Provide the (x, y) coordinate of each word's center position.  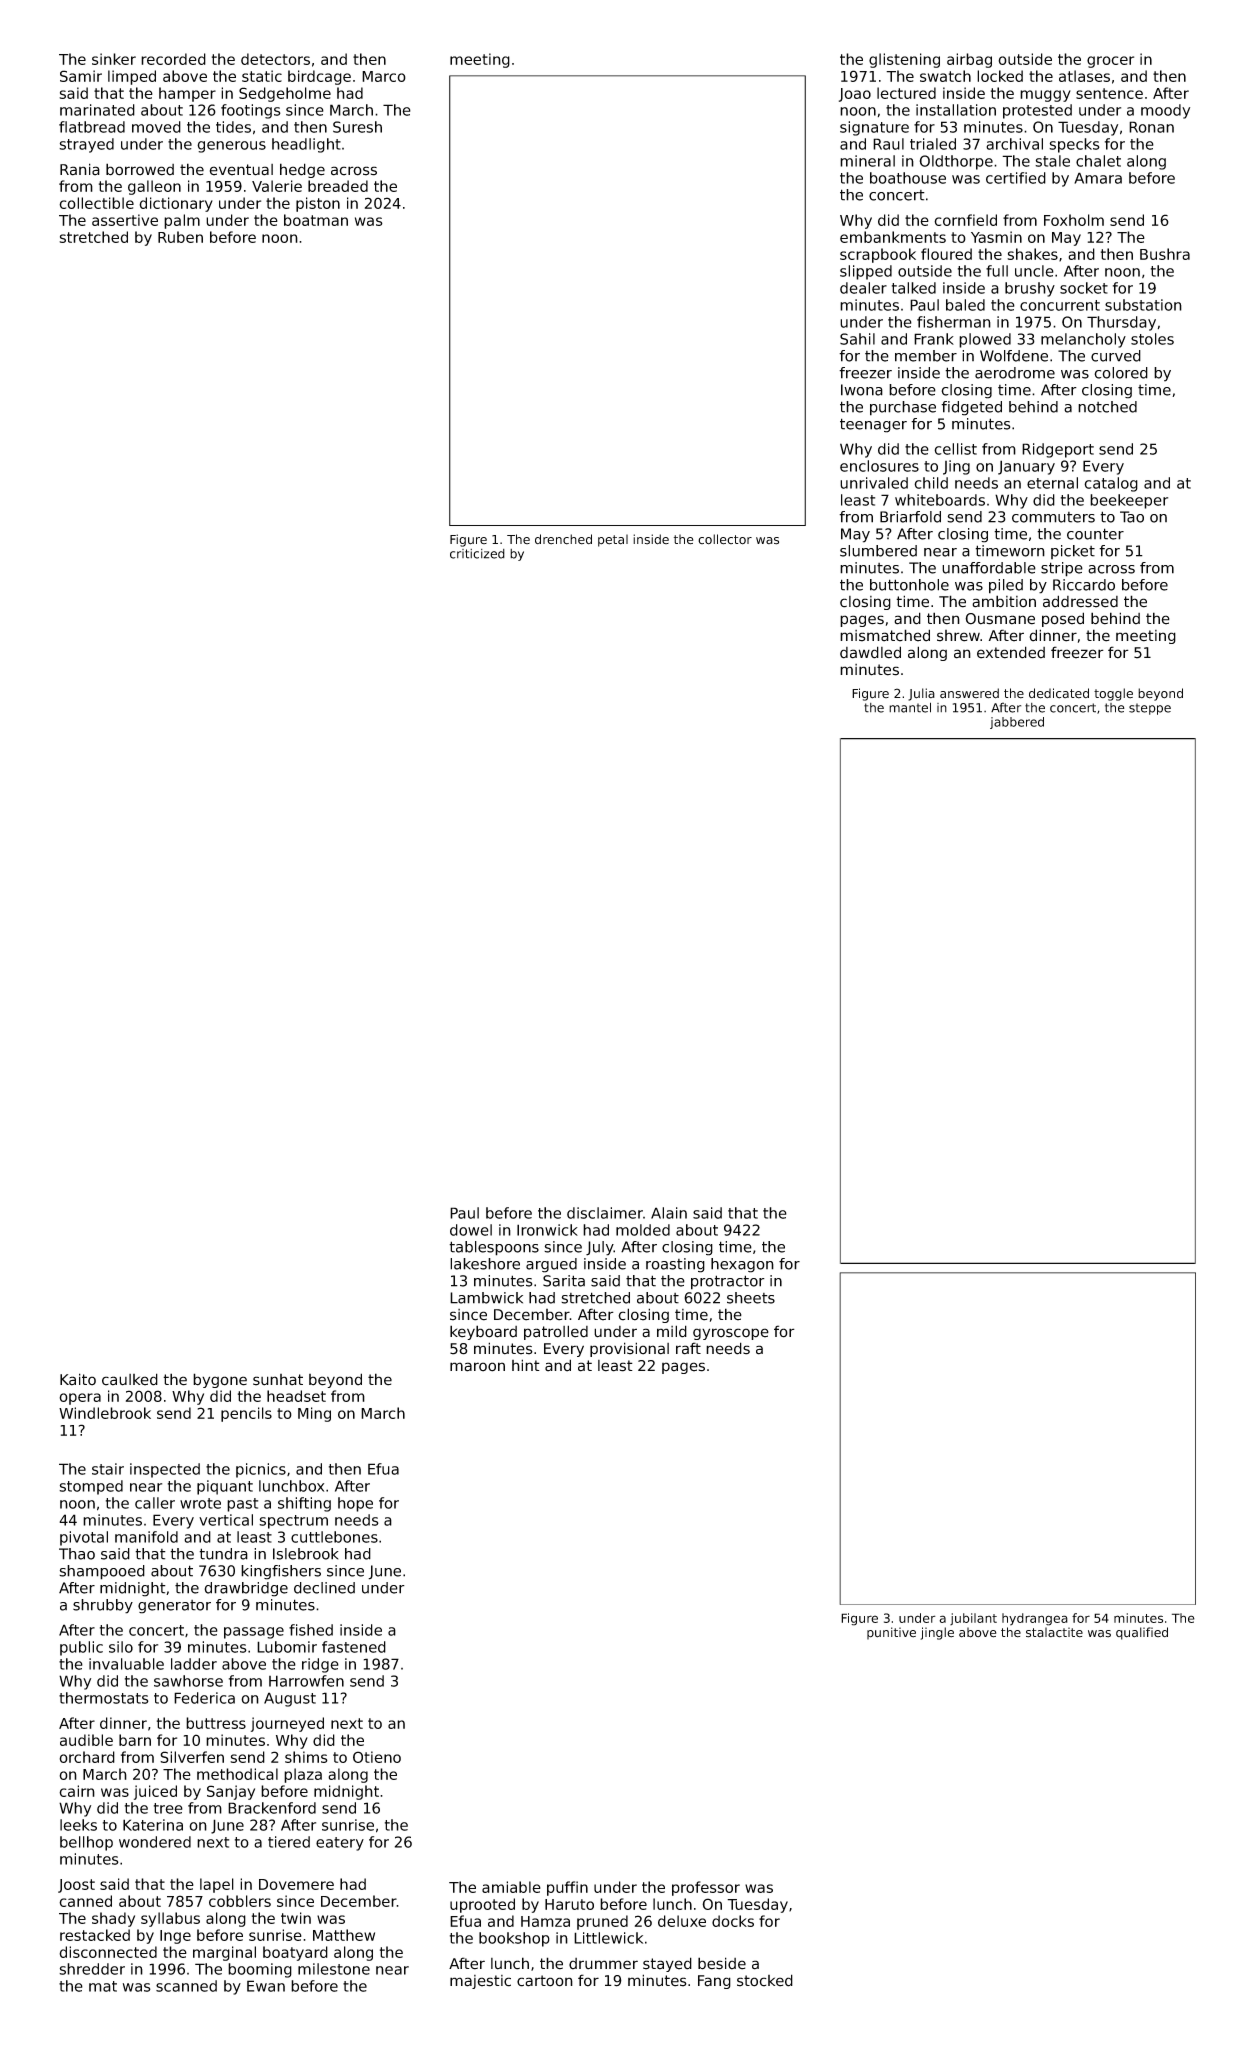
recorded (173, 59)
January (1026, 467)
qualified (1142, 1633)
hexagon (742, 1265)
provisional (629, 1349)
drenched (563, 539)
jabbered (1017, 723)
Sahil (857, 339)
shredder (92, 1969)
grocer (1110, 62)
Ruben (180, 237)
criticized (477, 554)
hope (355, 1504)
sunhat (278, 1380)
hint (526, 1365)
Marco (384, 76)
